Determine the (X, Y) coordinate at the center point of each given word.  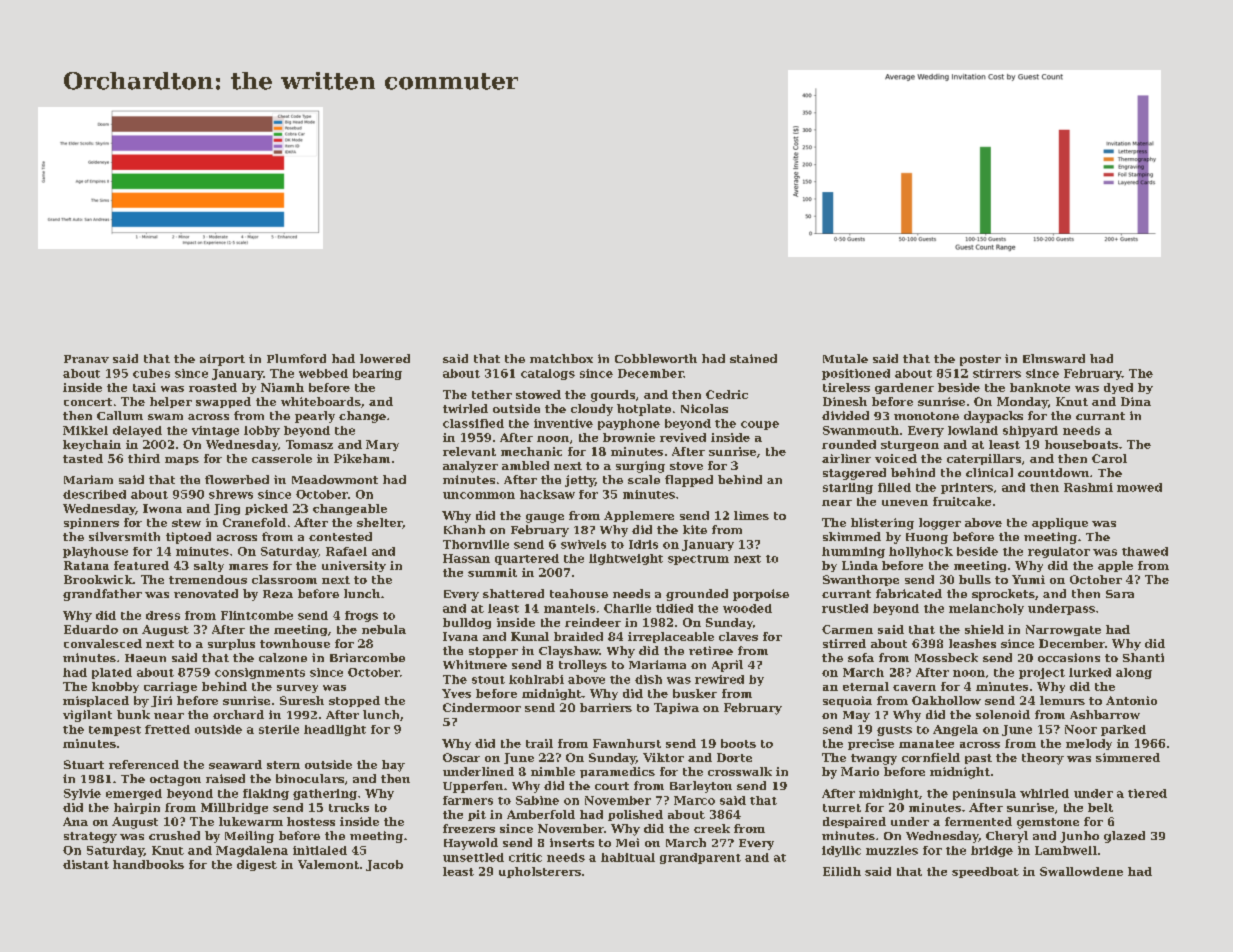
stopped (354, 701)
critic (525, 857)
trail (539, 743)
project (1042, 673)
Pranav (86, 359)
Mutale (845, 358)
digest (257, 865)
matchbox (561, 358)
